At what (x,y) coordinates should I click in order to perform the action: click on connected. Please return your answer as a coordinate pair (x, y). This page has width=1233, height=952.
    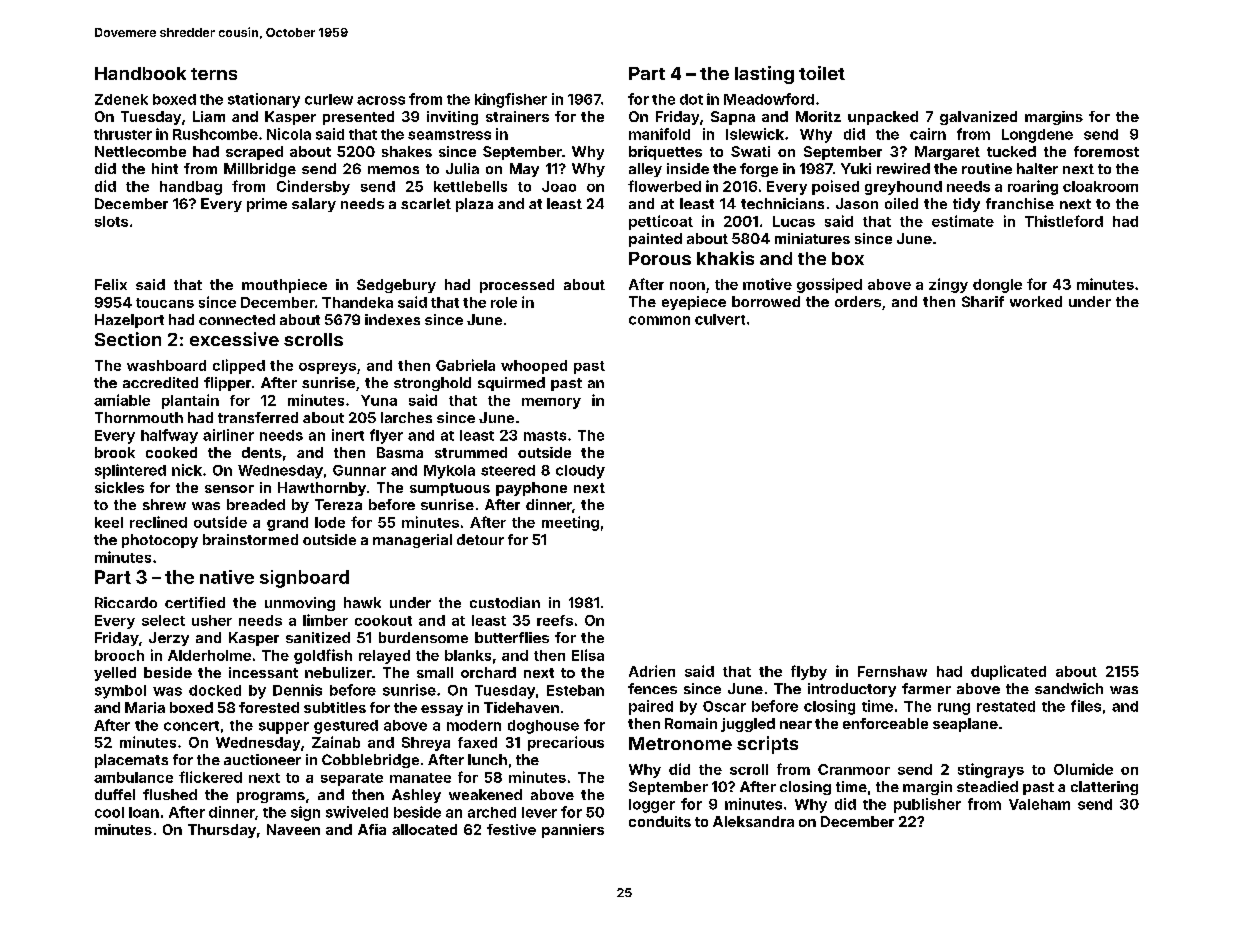
    Looking at the image, I should click on (237, 319).
